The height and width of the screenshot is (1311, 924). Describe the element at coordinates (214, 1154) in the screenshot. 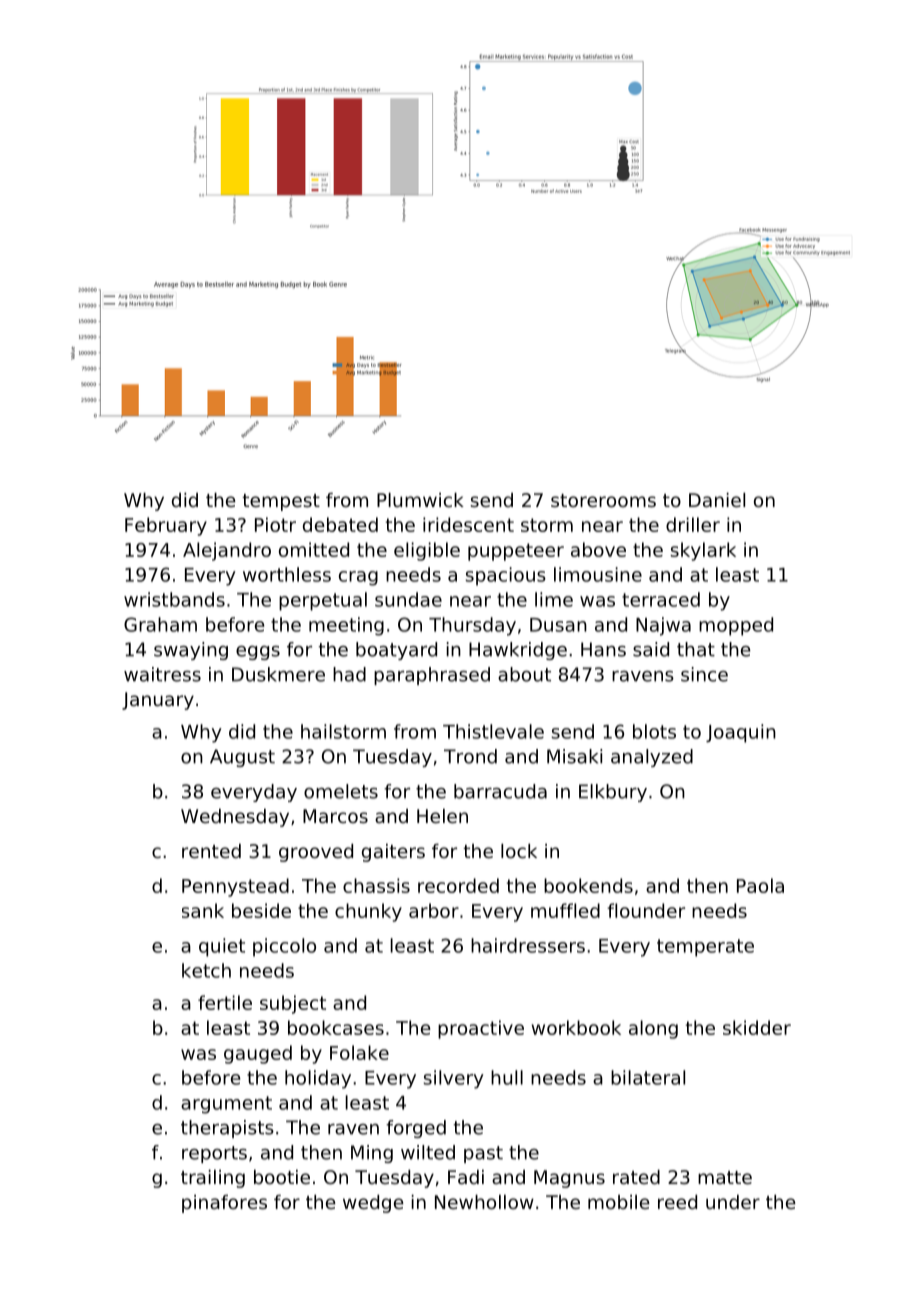

I see `reports` at that location.
